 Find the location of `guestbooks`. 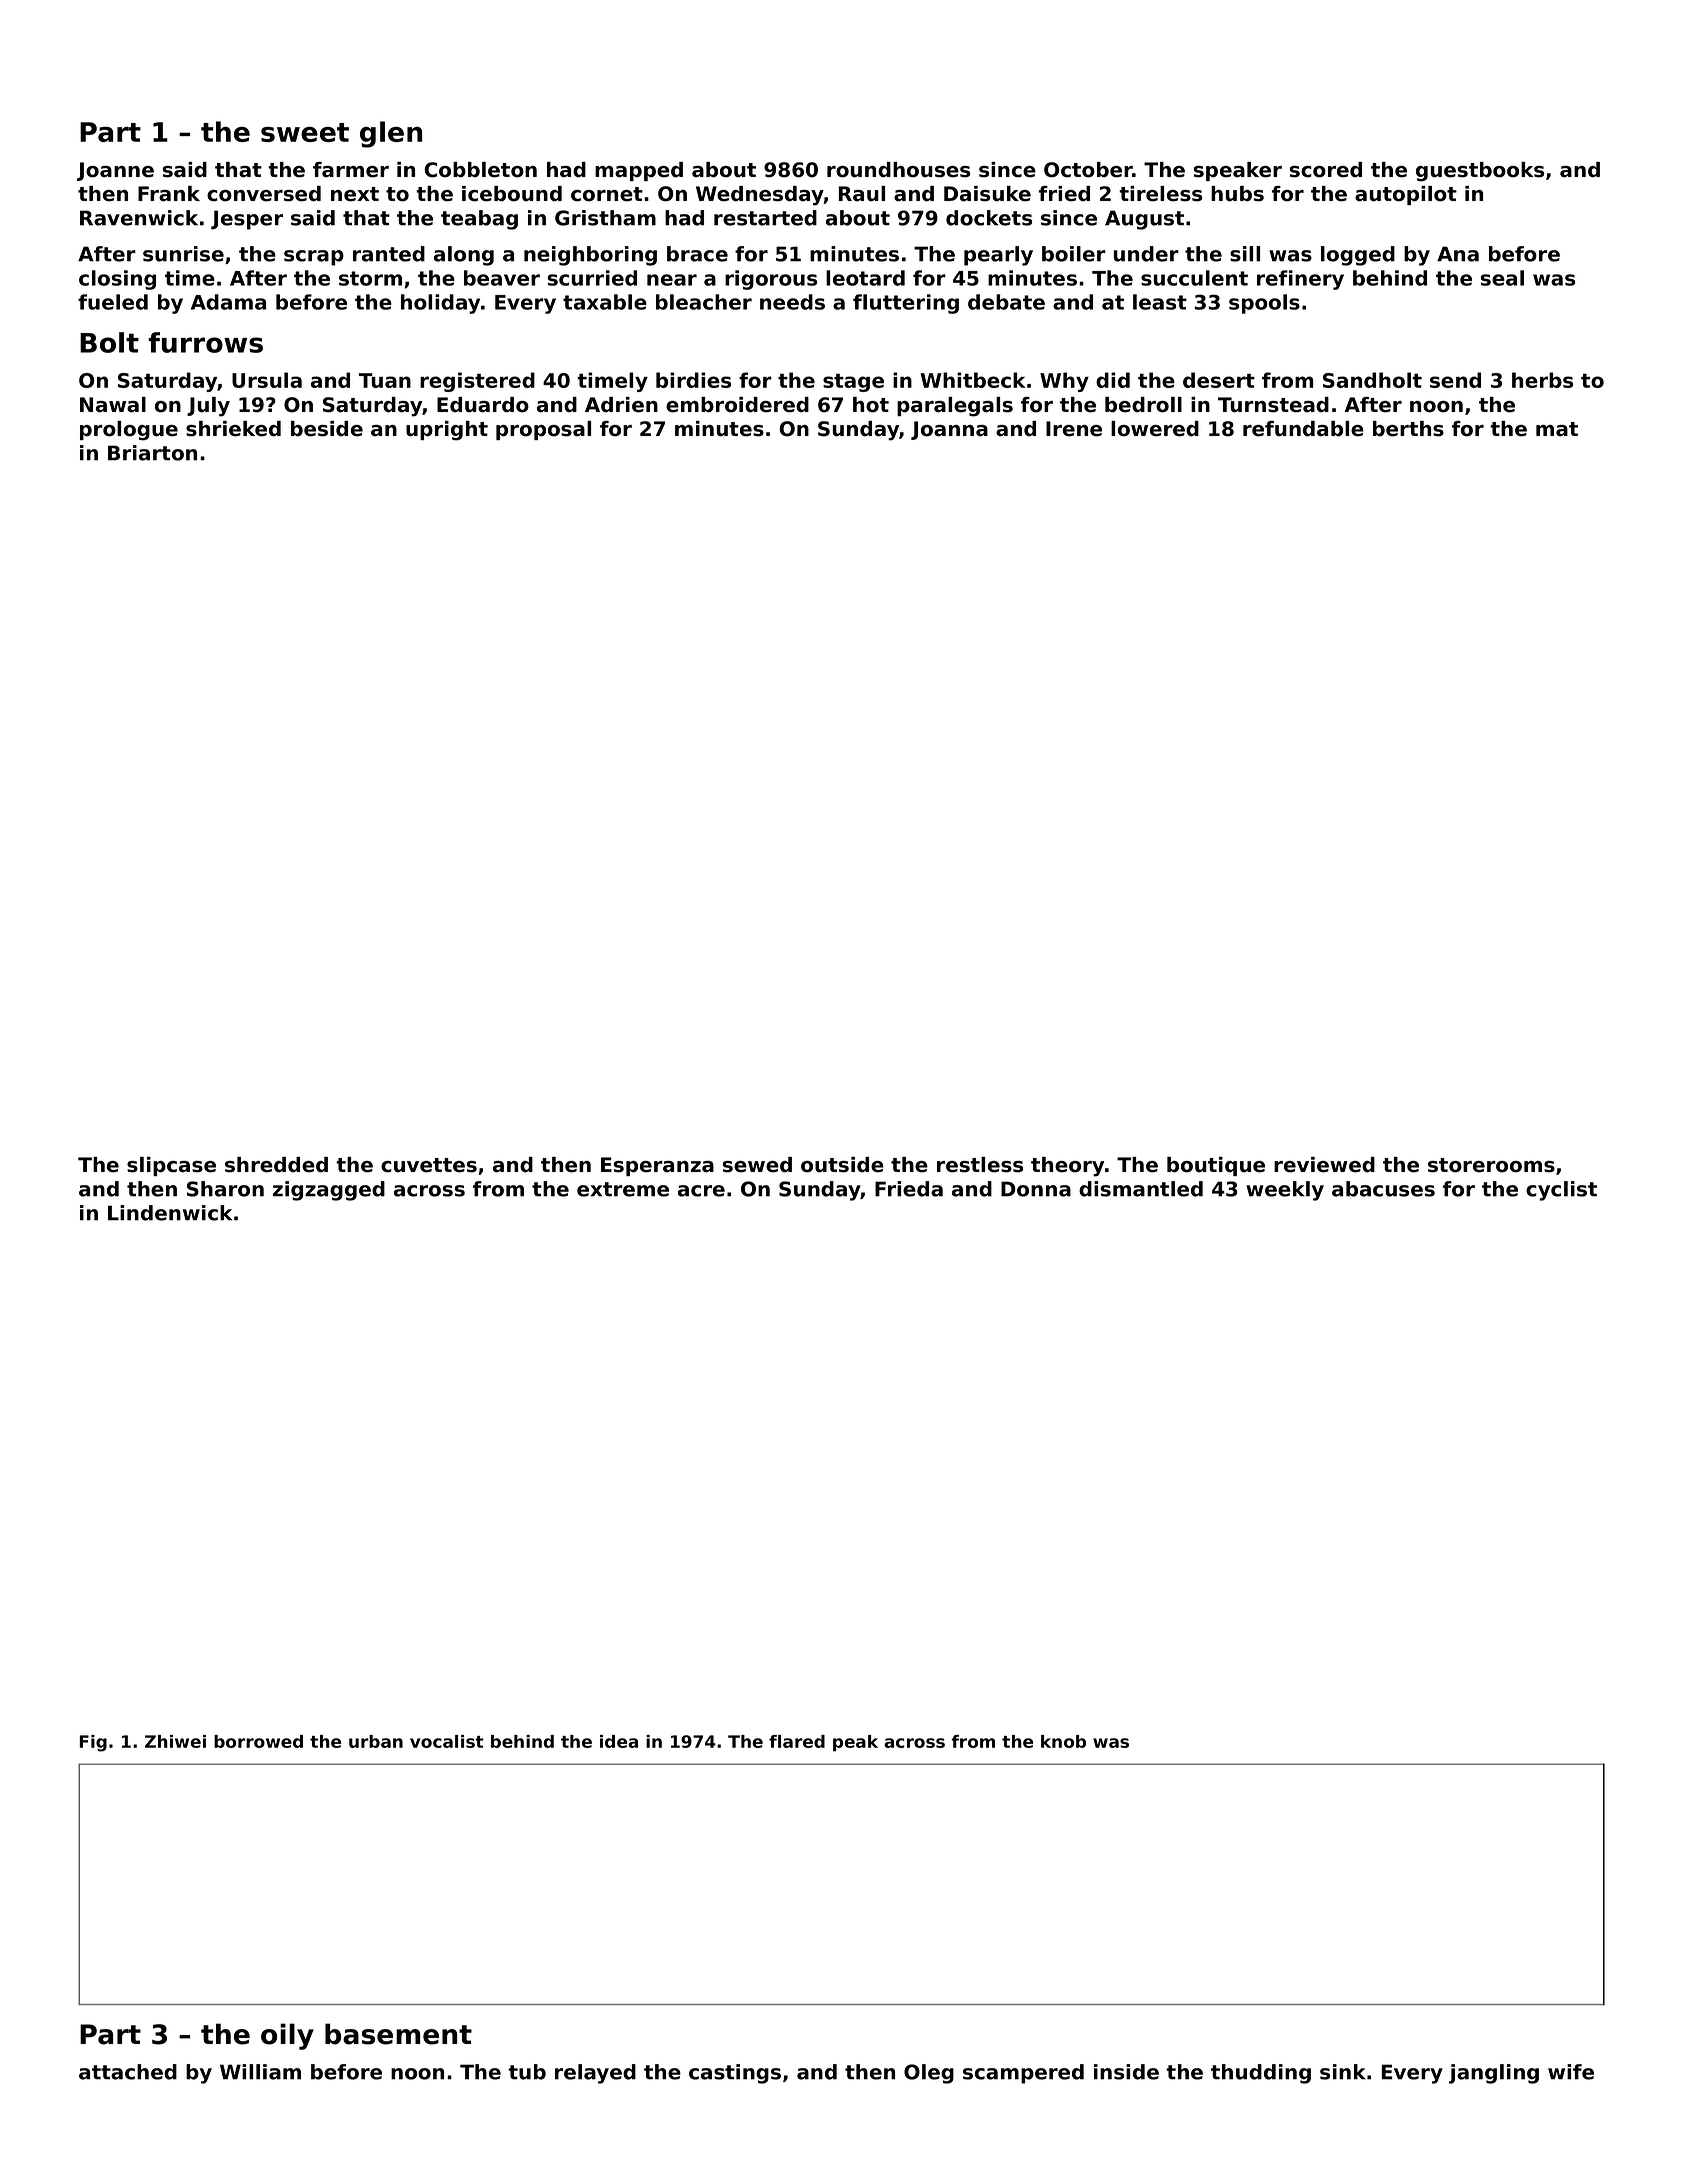

guestbooks is located at coordinates (1480, 172).
